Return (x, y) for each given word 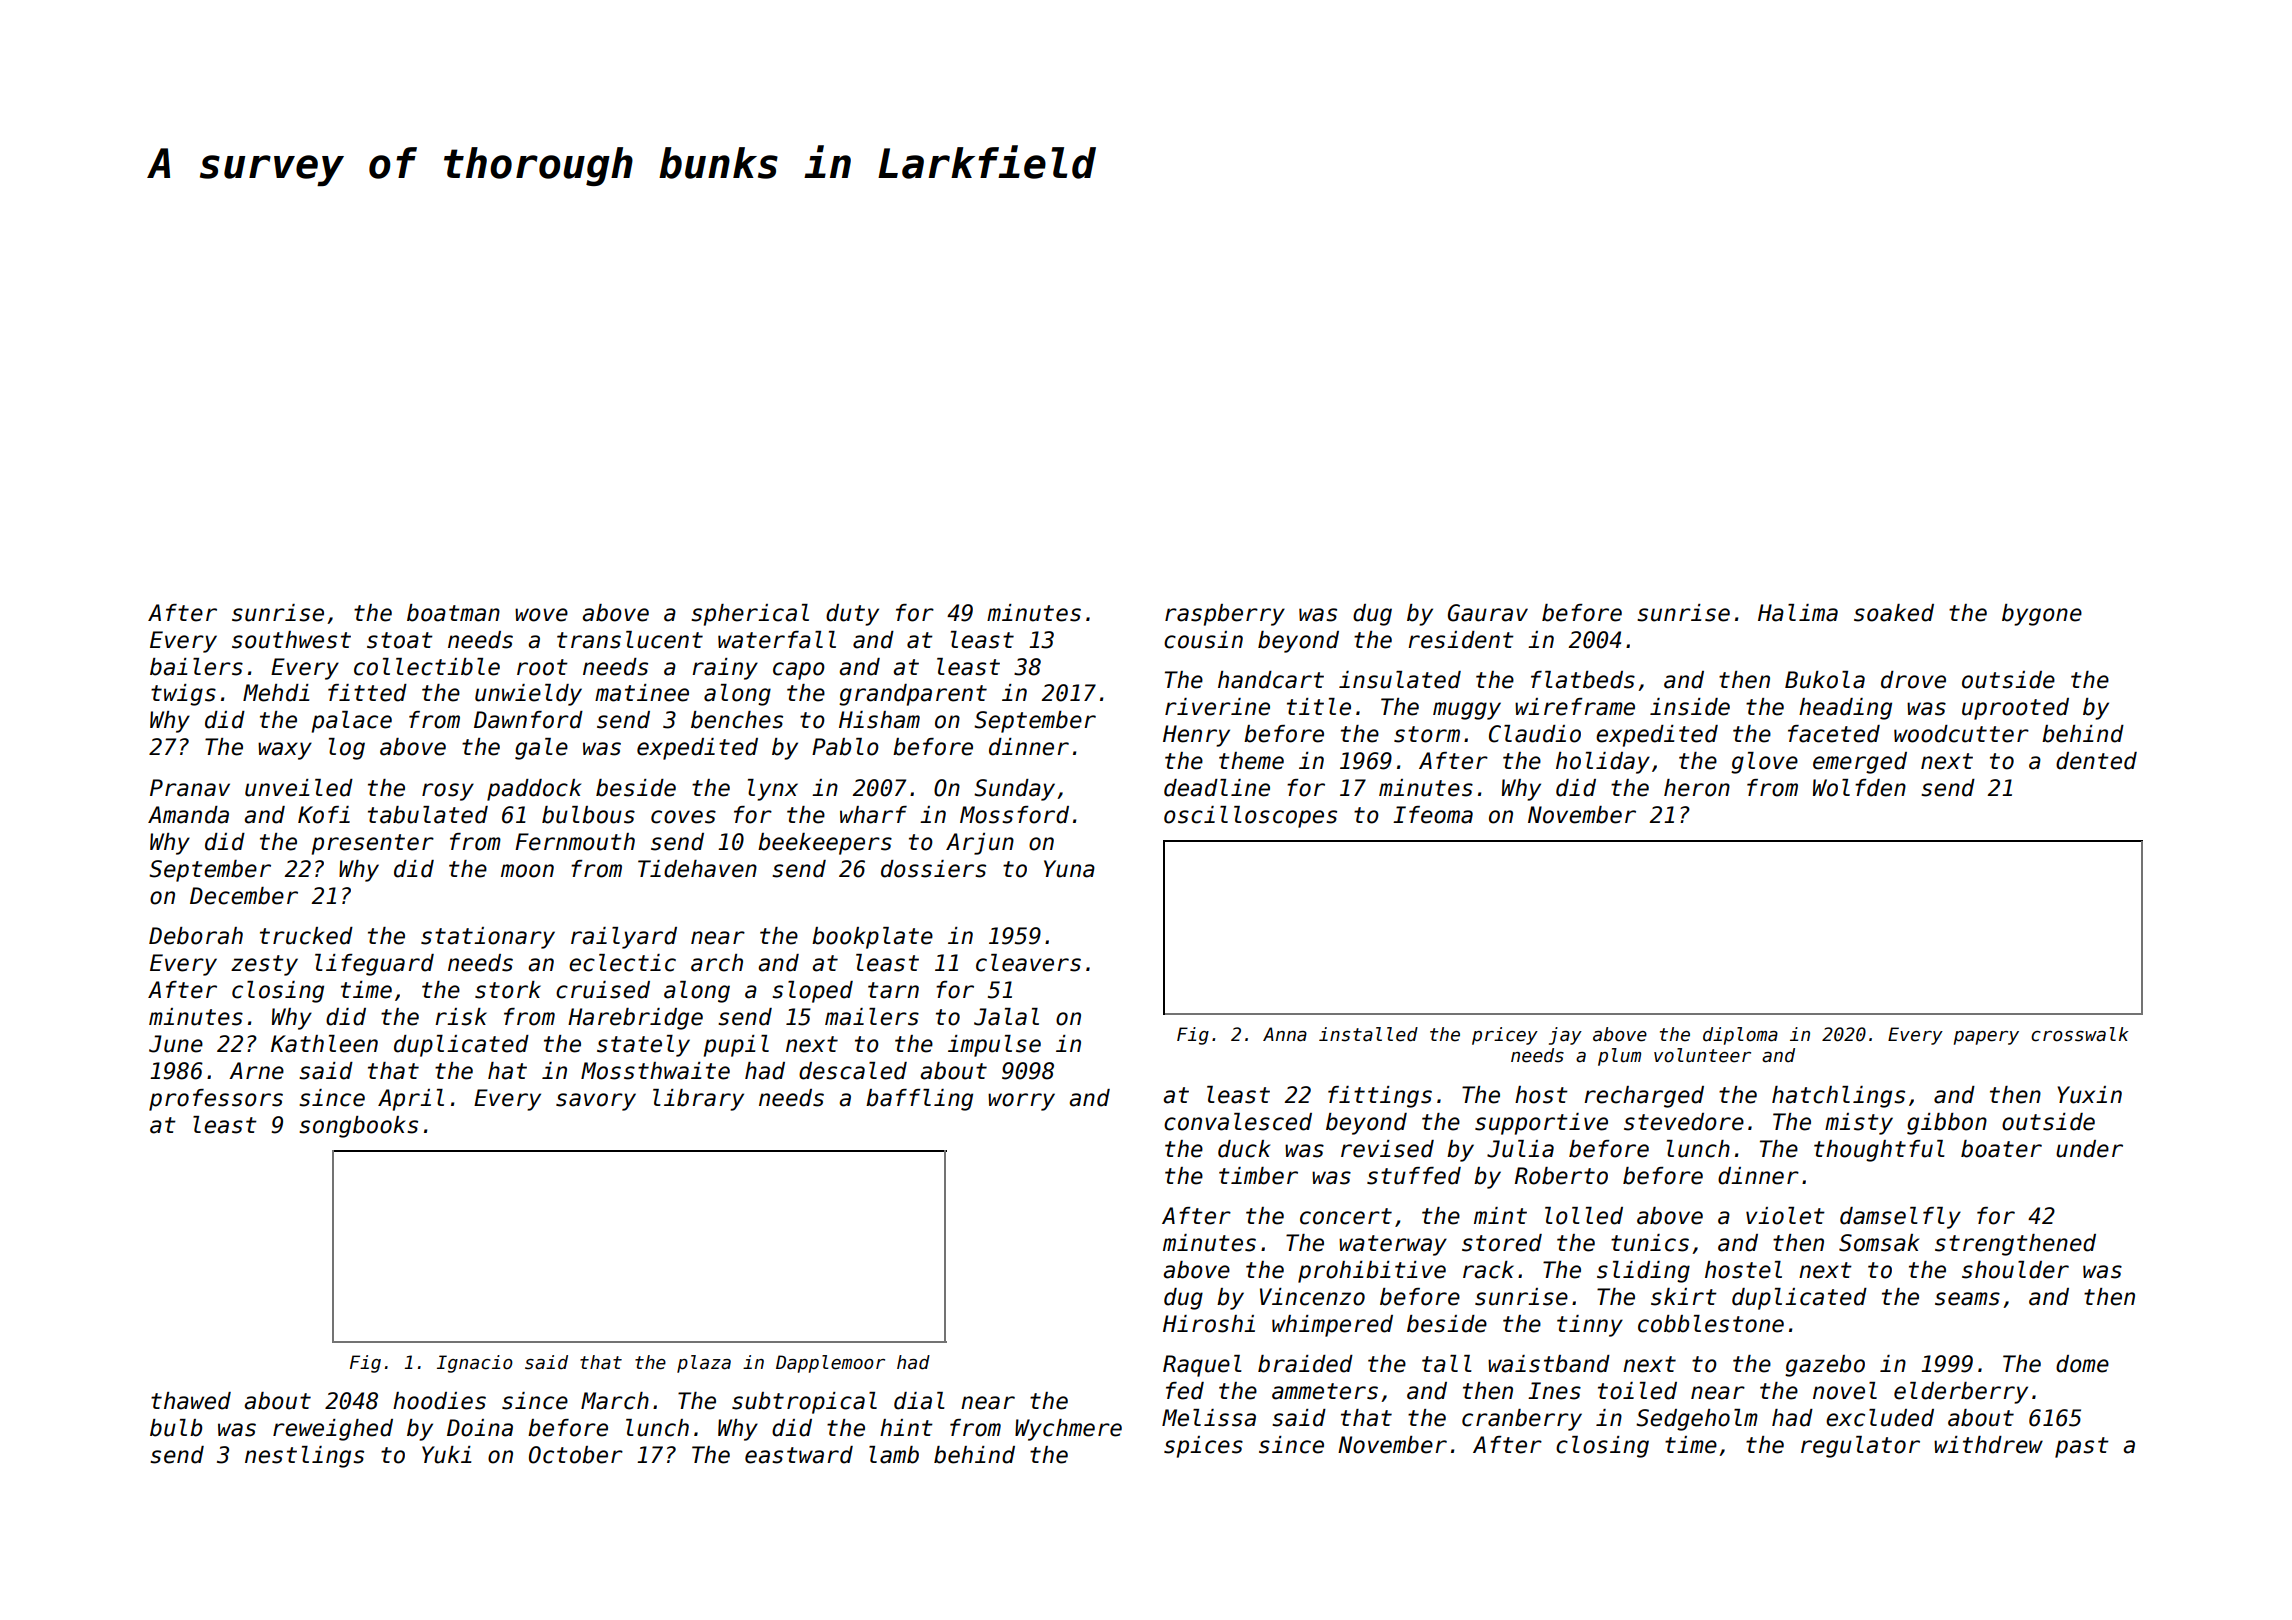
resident (1461, 640)
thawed (191, 1401)
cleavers (1028, 963)
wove (541, 615)
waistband (1549, 1364)
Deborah (196, 936)
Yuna (1069, 869)
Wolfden (1859, 788)
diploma (1740, 1036)
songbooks (358, 1127)
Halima (1798, 613)
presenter (373, 844)
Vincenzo (1312, 1297)
